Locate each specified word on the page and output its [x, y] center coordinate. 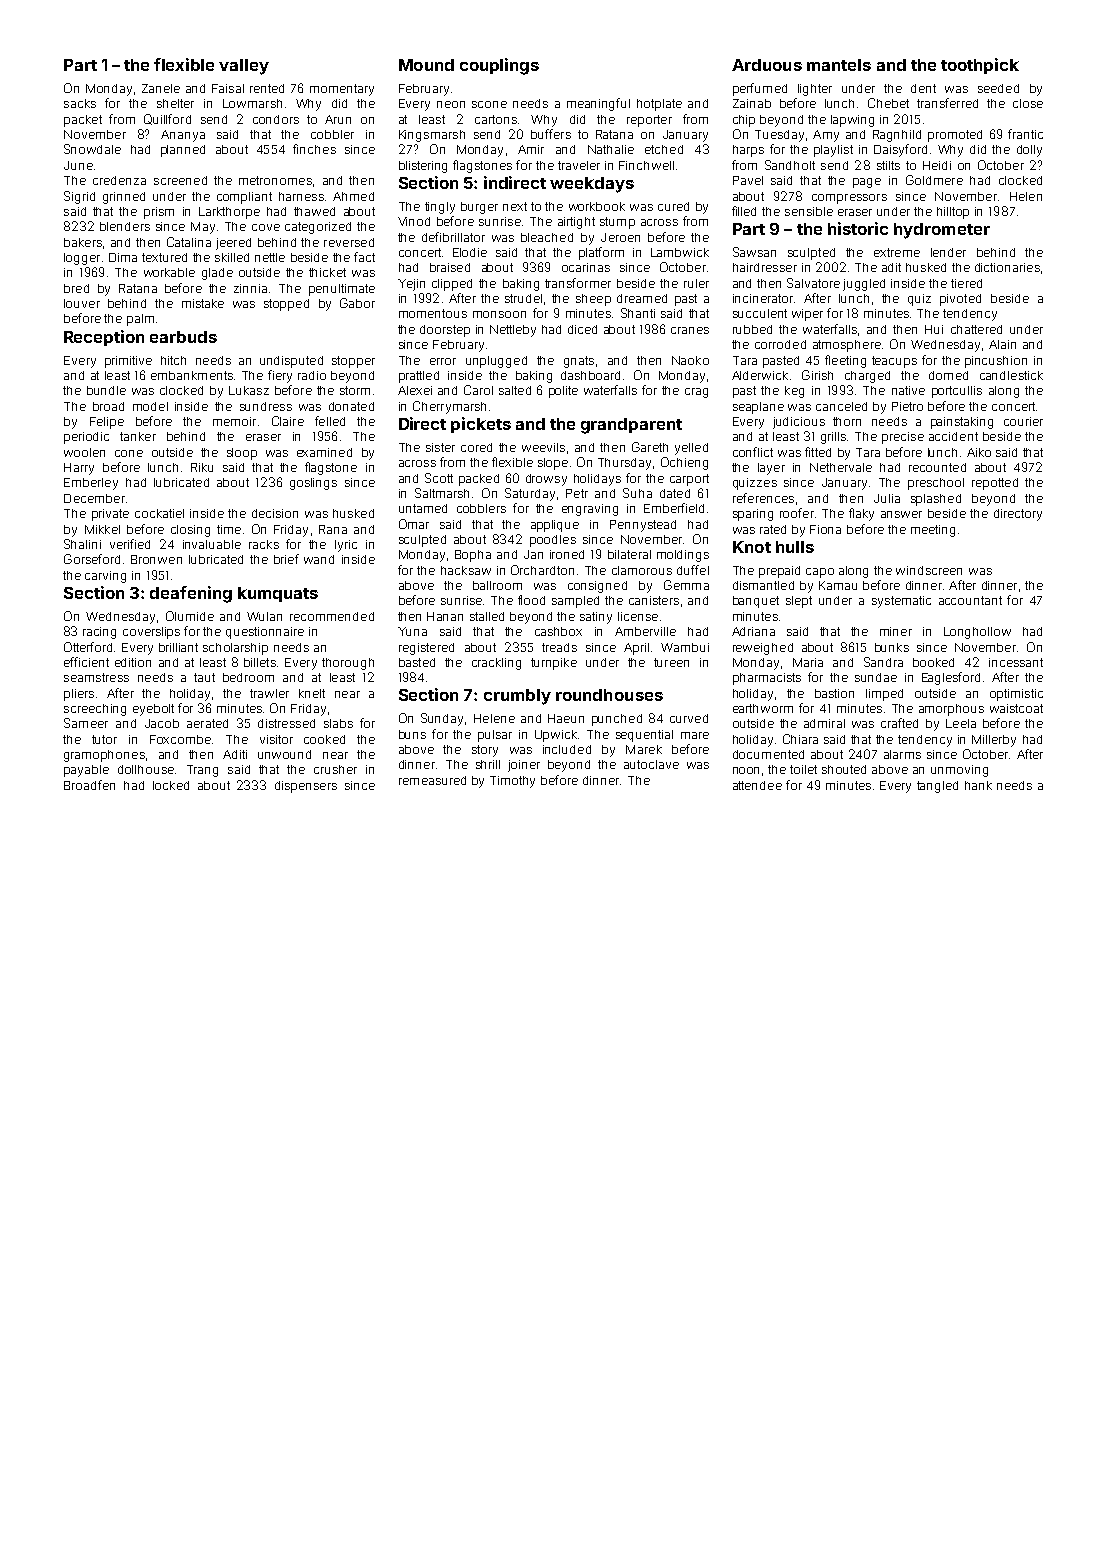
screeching [95, 710]
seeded [998, 88]
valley [244, 67]
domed [948, 375]
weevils [543, 447]
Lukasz [249, 390]
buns [412, 734]
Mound [426, 65]
